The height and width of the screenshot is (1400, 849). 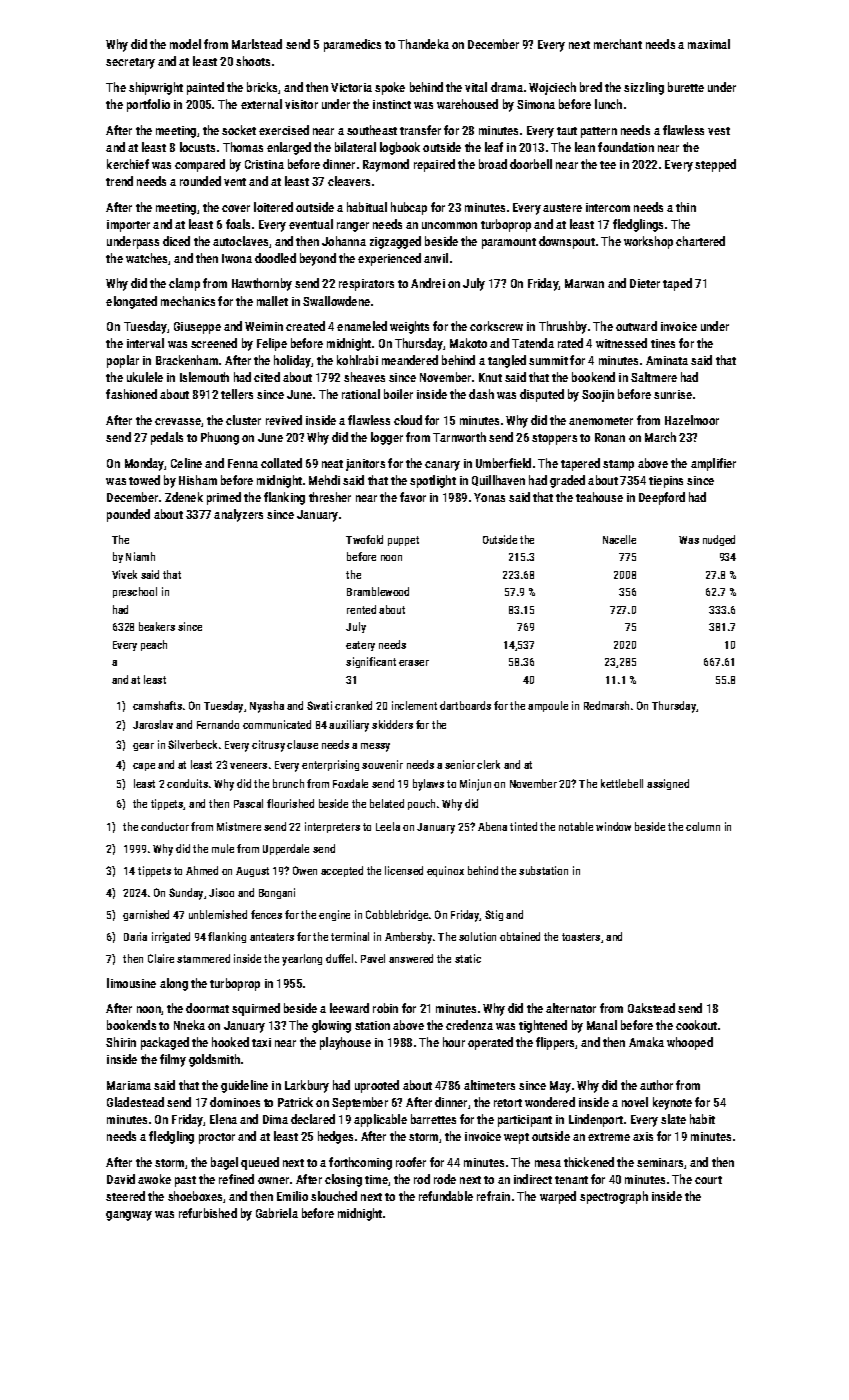 I want to click on taped, so click(x=677, y=284).
